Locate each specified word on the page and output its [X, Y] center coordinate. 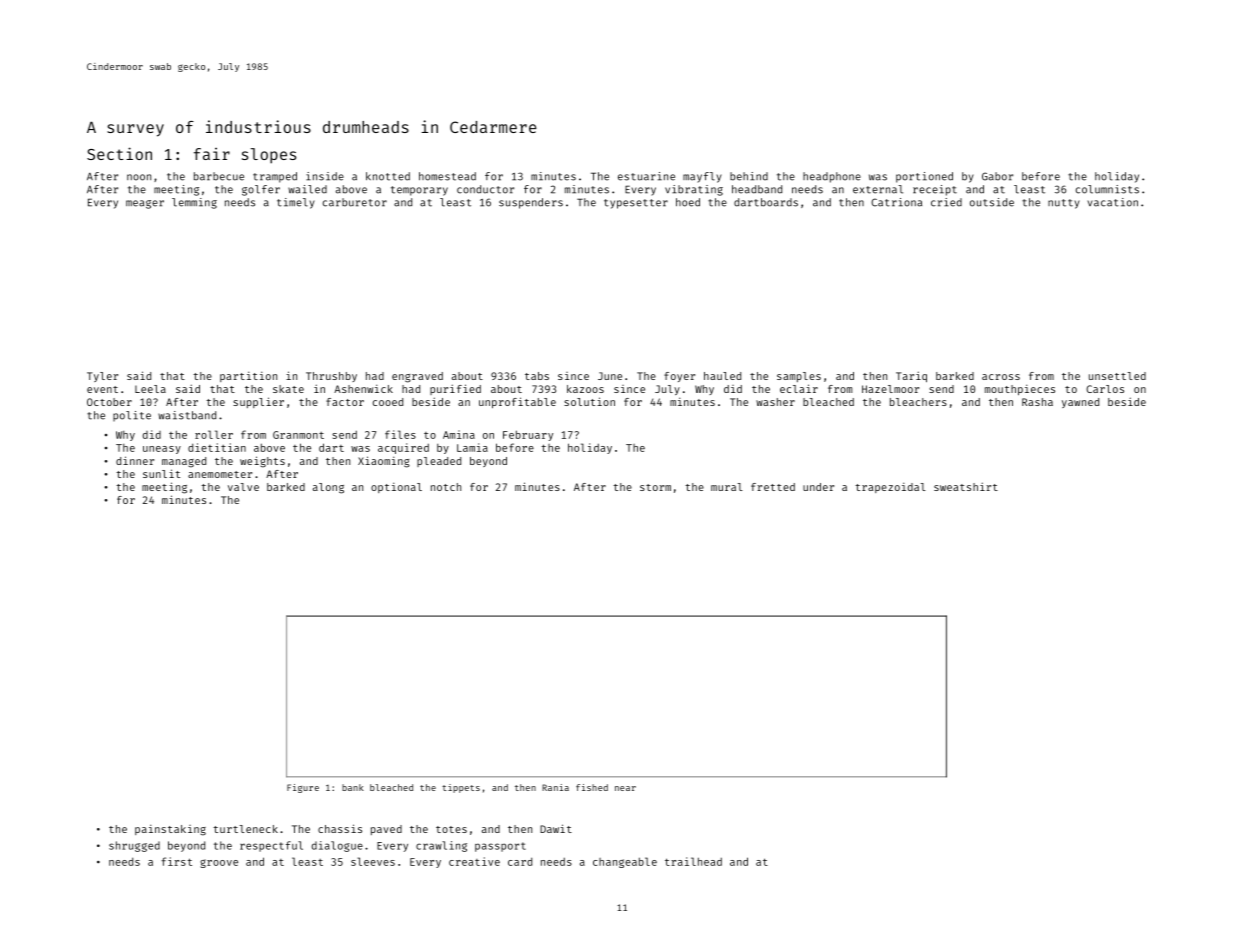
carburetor [355, 202]
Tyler [102, 377]
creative [474, 861]
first [176, 861]
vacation [1113, 202]
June [610, 376]
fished [592, 787]
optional [396, 487]
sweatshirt [966, 486]
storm [655, 487]
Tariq [911, 376]
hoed [688, 202]
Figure [303, 788]
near [625, 788]
